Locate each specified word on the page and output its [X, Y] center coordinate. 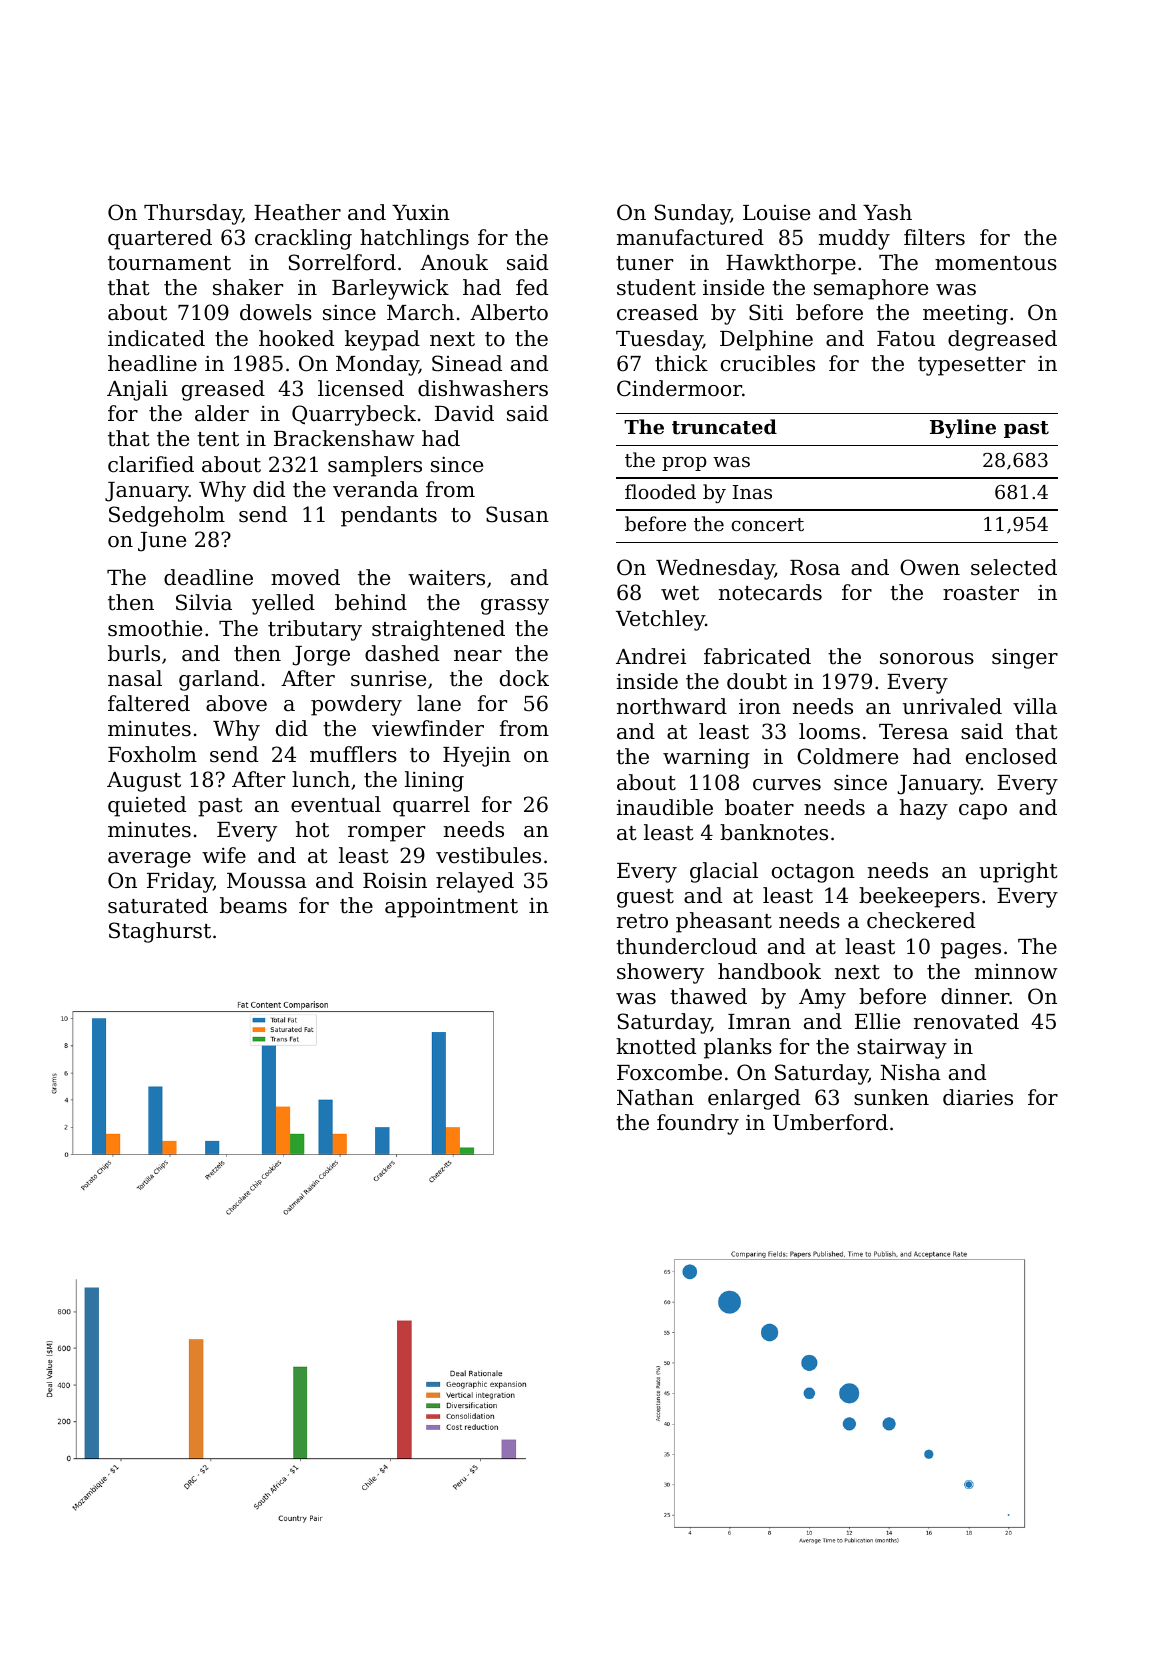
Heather [297, 212]
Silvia [204, 602]
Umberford [830, 1122]
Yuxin [421, 213]
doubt [757, 681]
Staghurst [160, 932]
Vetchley [660, 620]
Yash [887, 212]
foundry [698, 1124]
